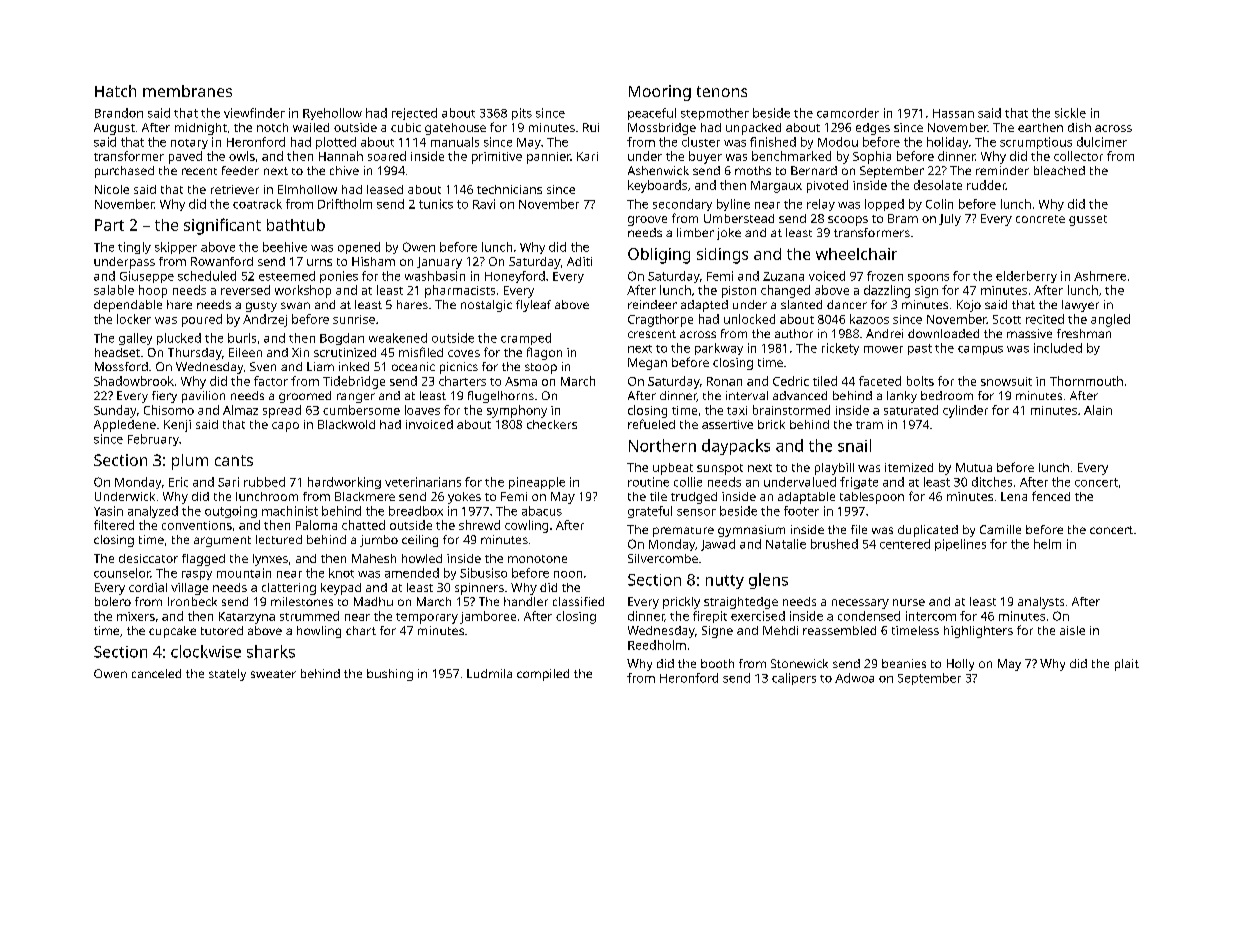 This screenshot has height=952, width=1233. I want to click on bushing, so click(390, 675).
